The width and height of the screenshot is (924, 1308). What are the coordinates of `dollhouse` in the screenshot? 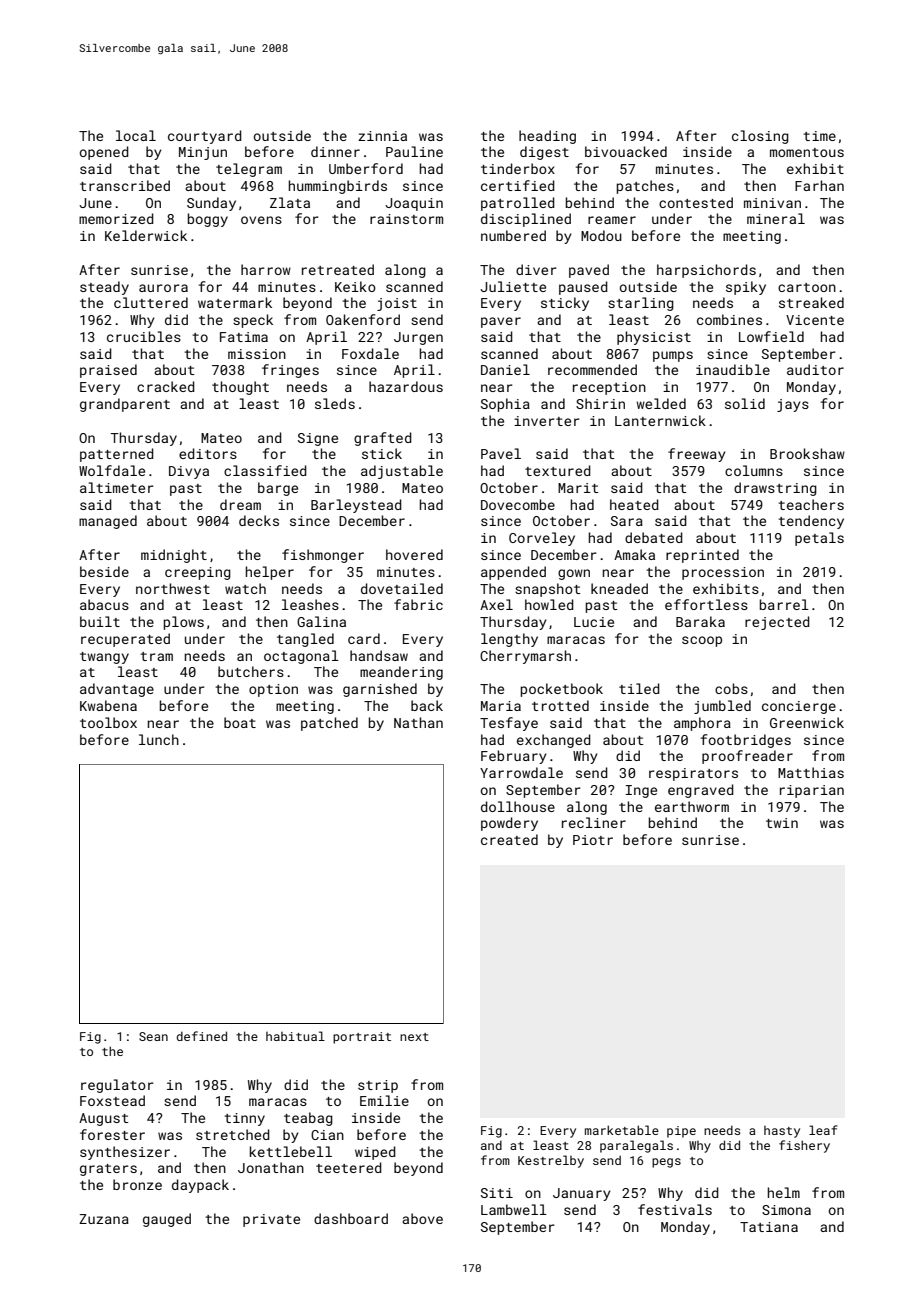 It's located at (518, 806).
